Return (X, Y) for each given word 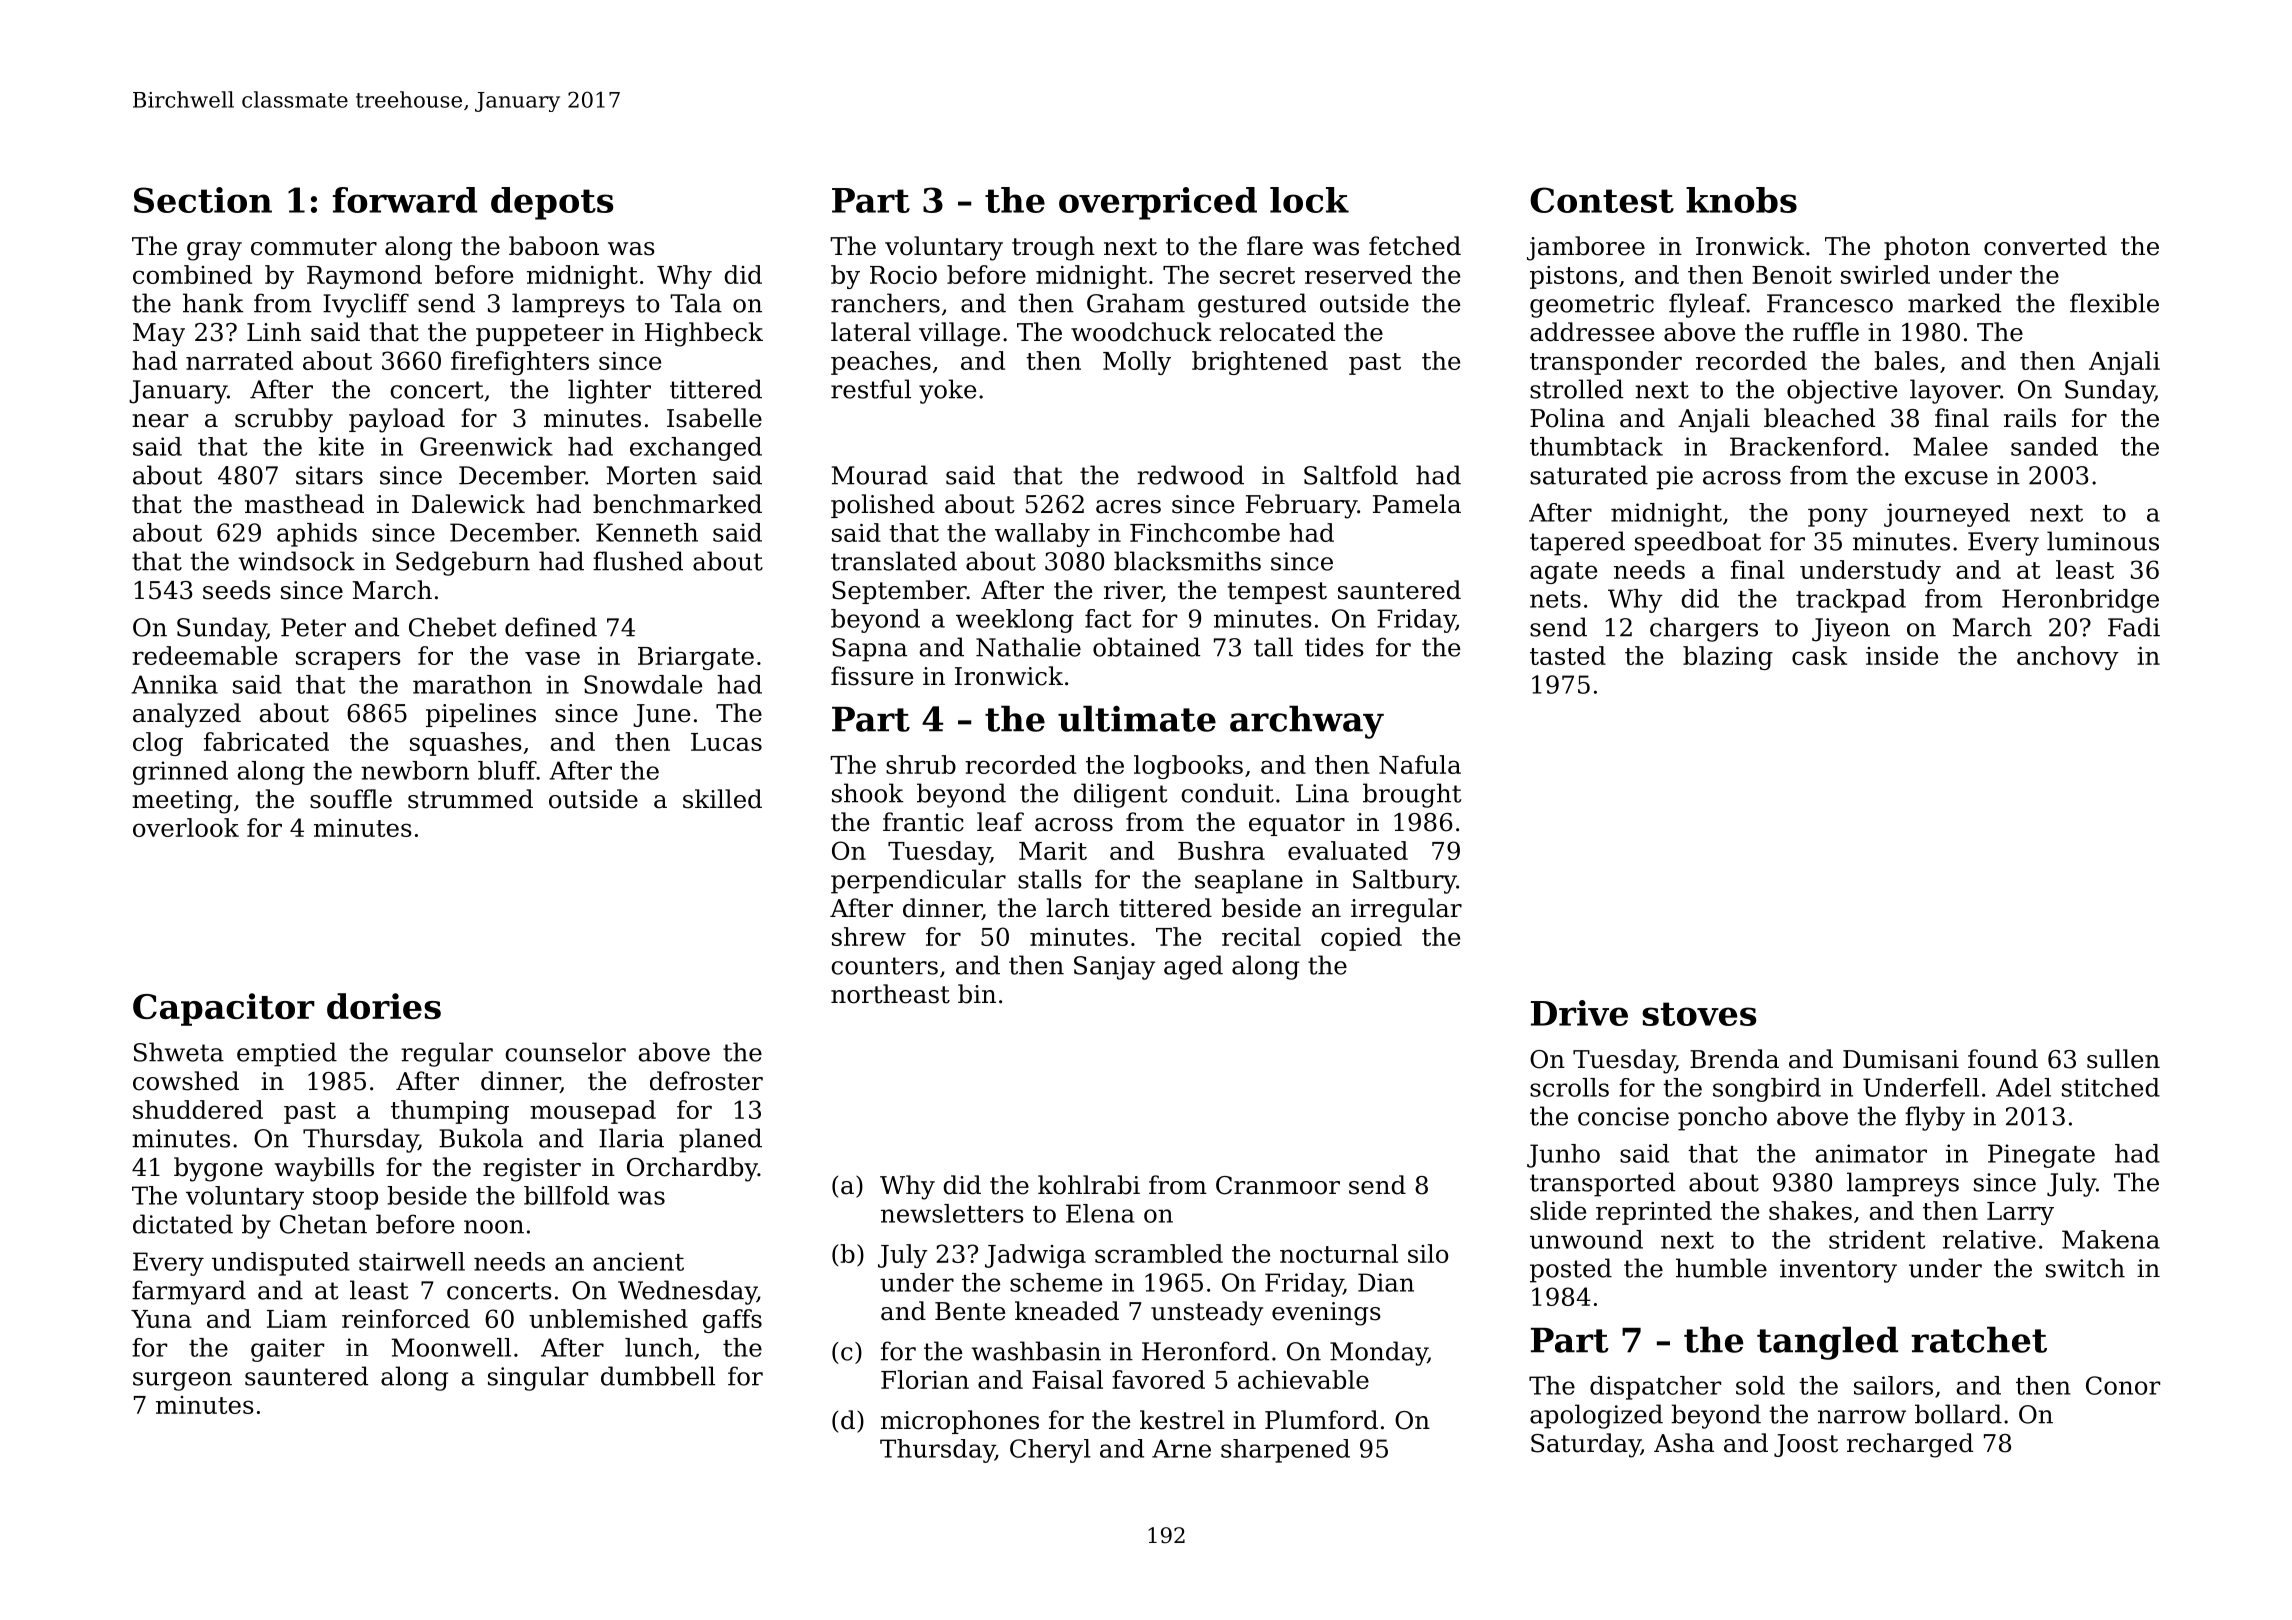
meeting (182, 802)
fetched (1415, 246)
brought (1412, 795)
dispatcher (1655, 1388)
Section (203, 200)
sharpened (1285, 1451)
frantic (923, 822)
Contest (1602, 200)
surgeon (182, 1381)
